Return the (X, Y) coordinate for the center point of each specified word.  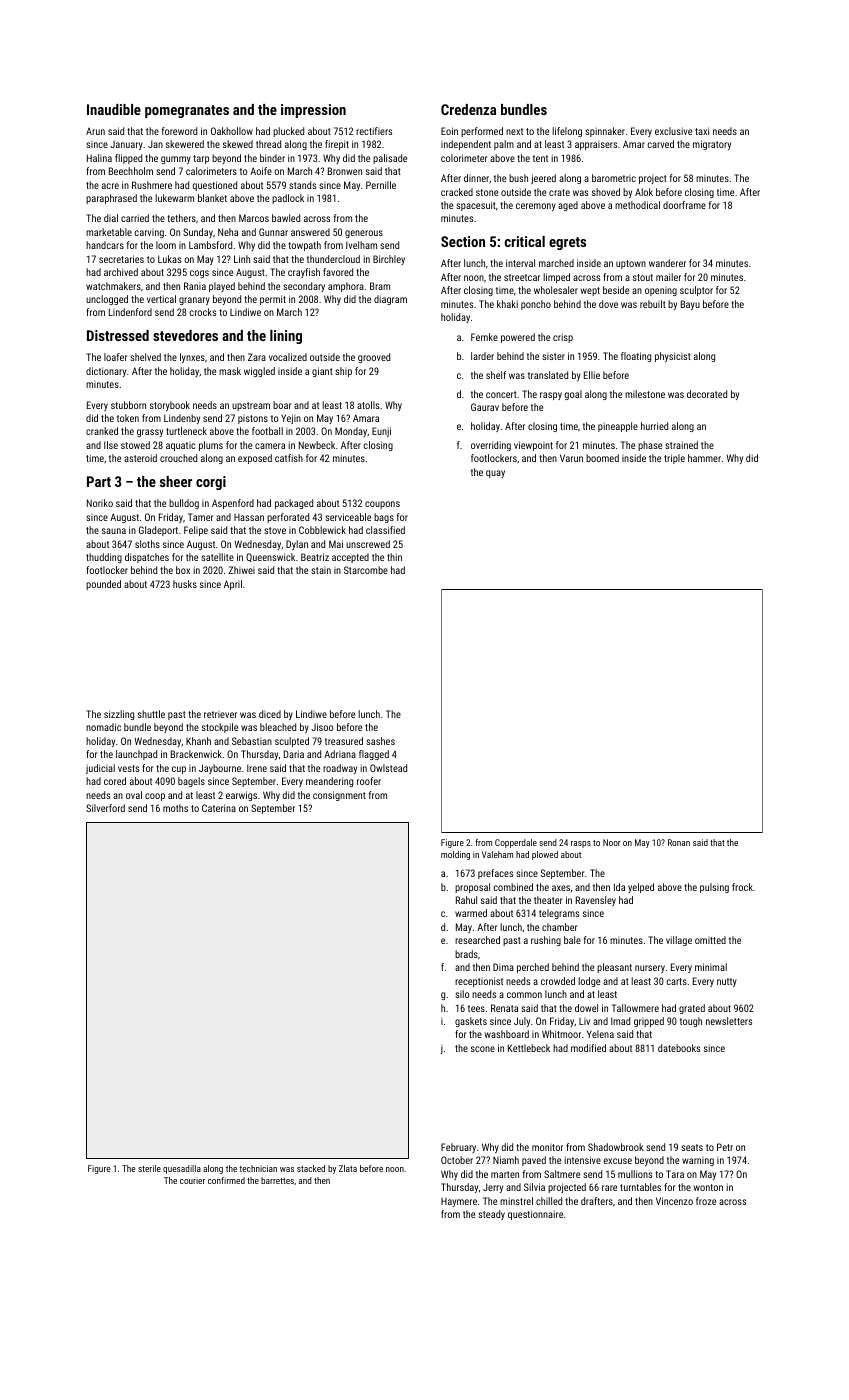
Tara (675, 1174)
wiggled (259, 372)
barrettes (277, 1180)
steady (491, 1215)
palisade (390, 159)
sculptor (696, 291)
